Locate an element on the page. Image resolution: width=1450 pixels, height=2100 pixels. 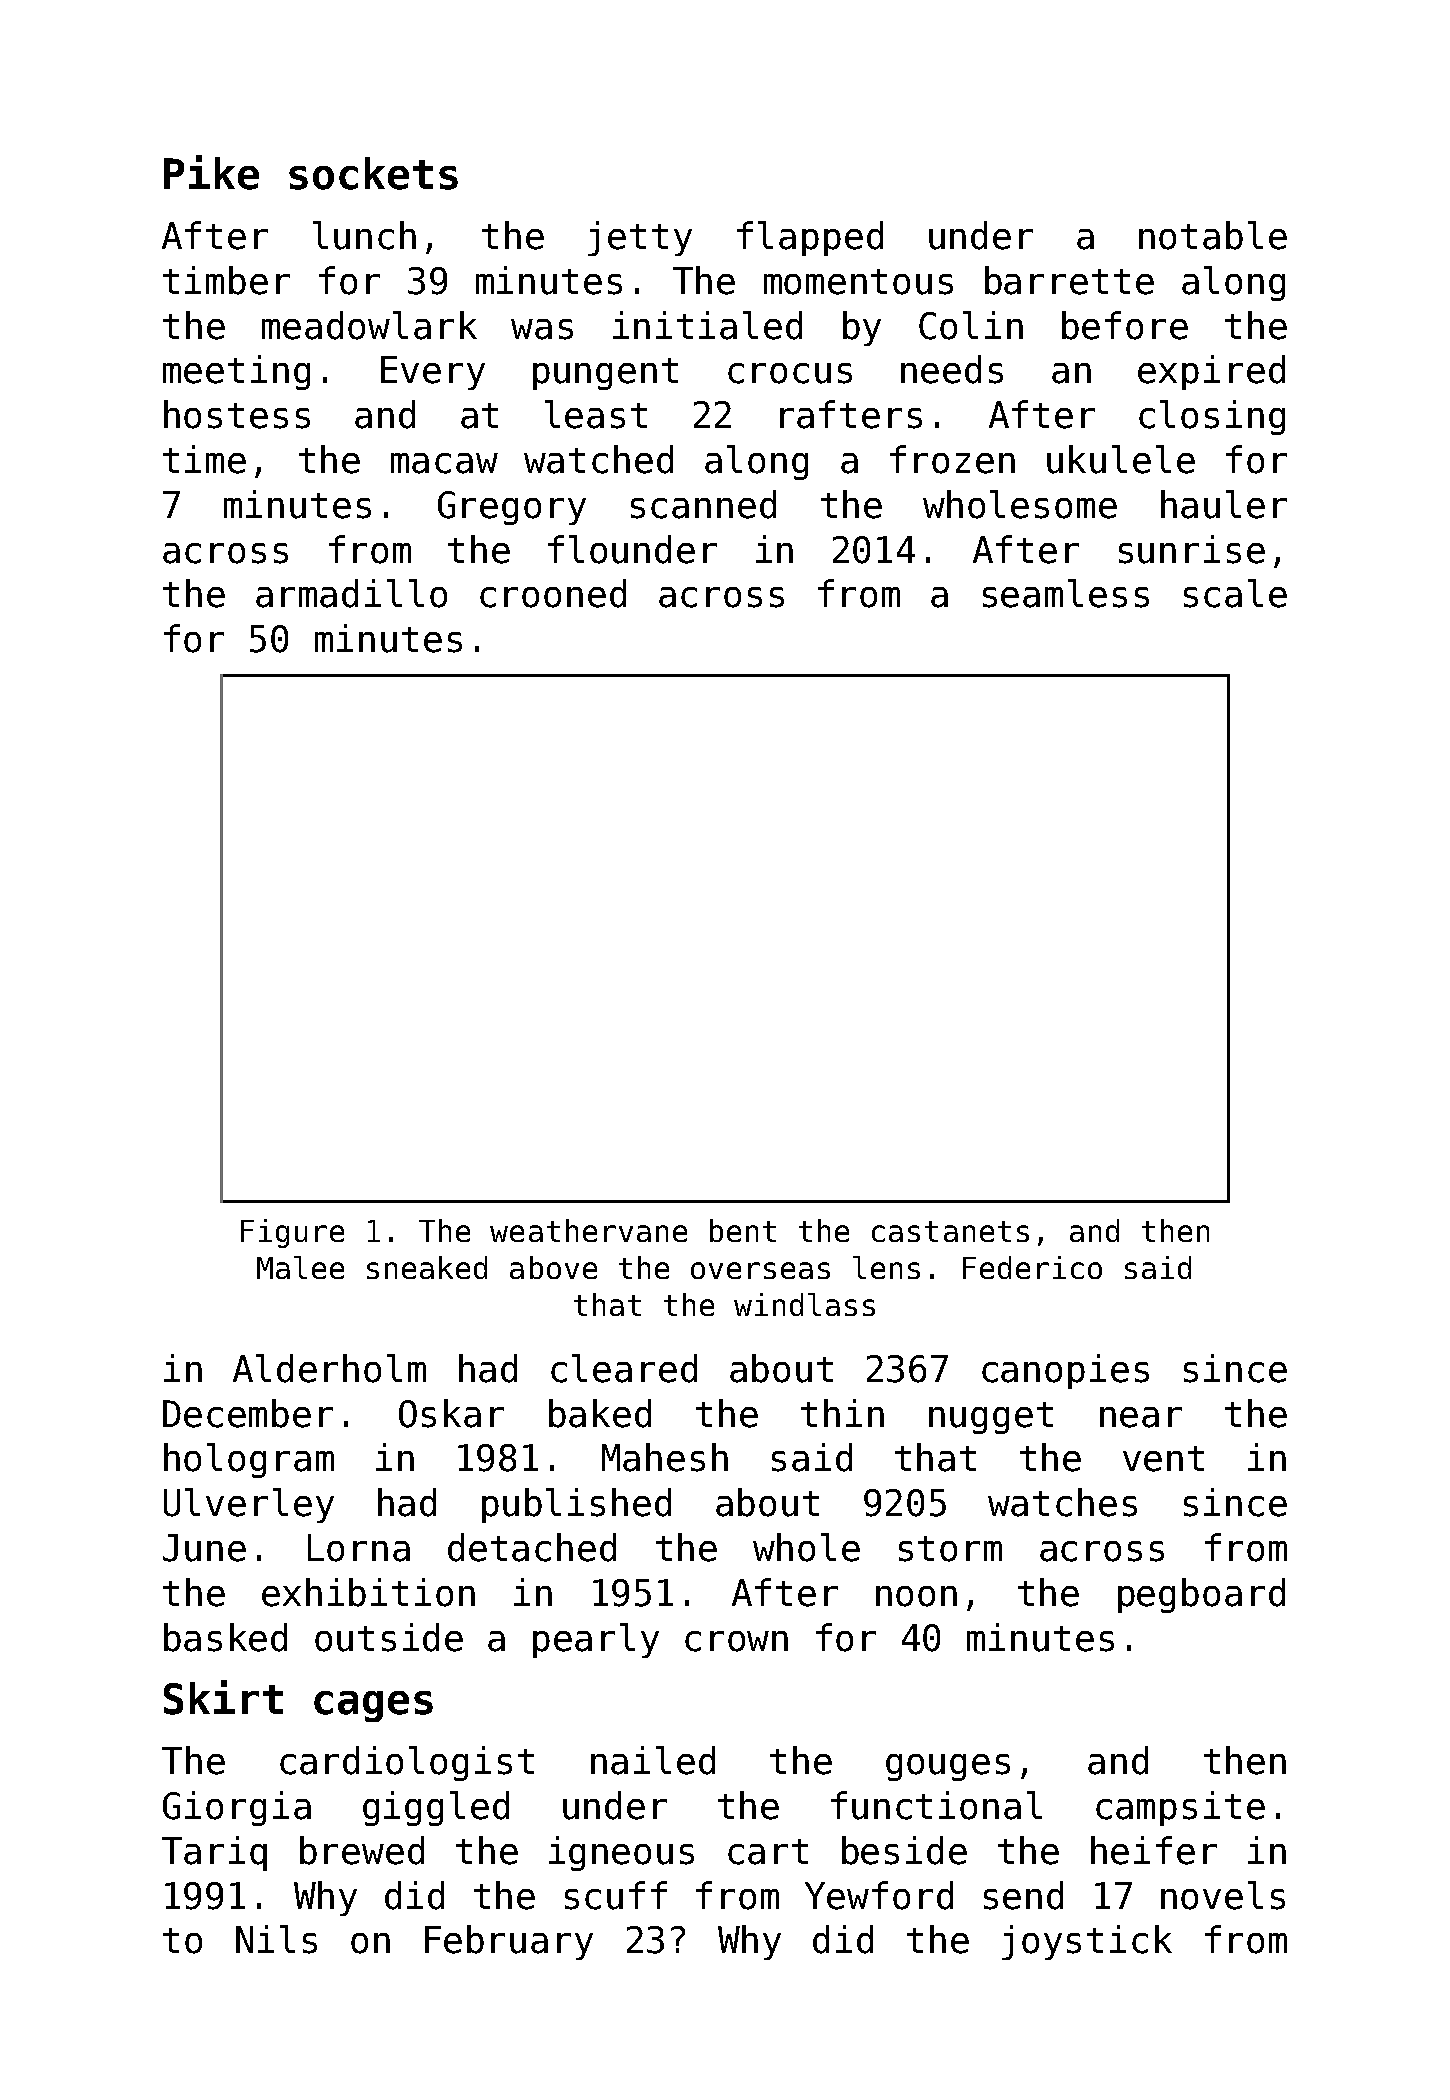
flapped is located at coordinates (810, 238).
